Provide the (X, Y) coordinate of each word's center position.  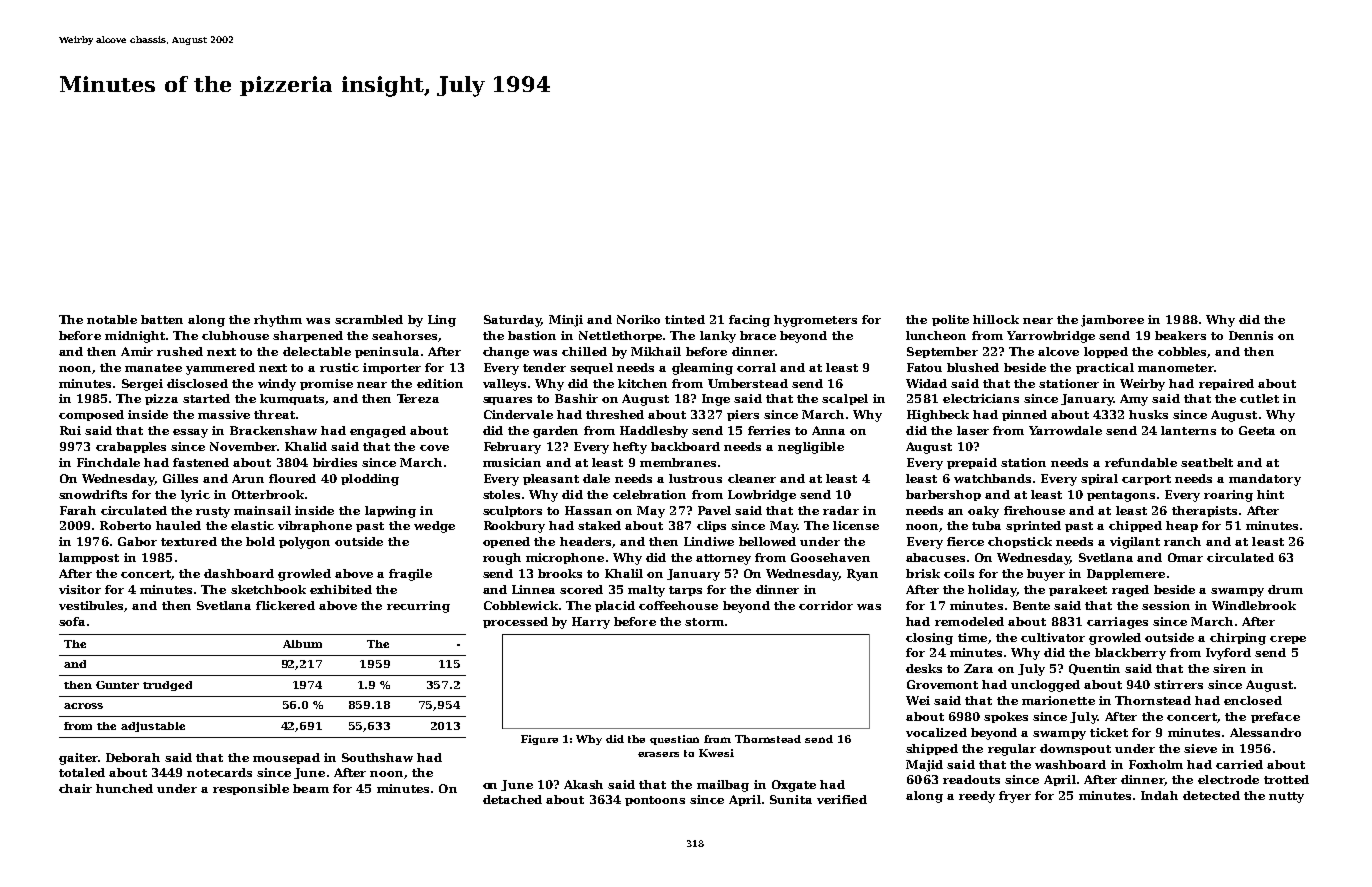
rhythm (278, 321)
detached (512, 799)
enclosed (1253, 700)
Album (302, 644)
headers (585, 541)
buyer (1046, 575)
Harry (591, 623)
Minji (566, 321)
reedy (977, 797)
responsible (251, 789)
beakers (1180, 335)
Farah (78, 510)
